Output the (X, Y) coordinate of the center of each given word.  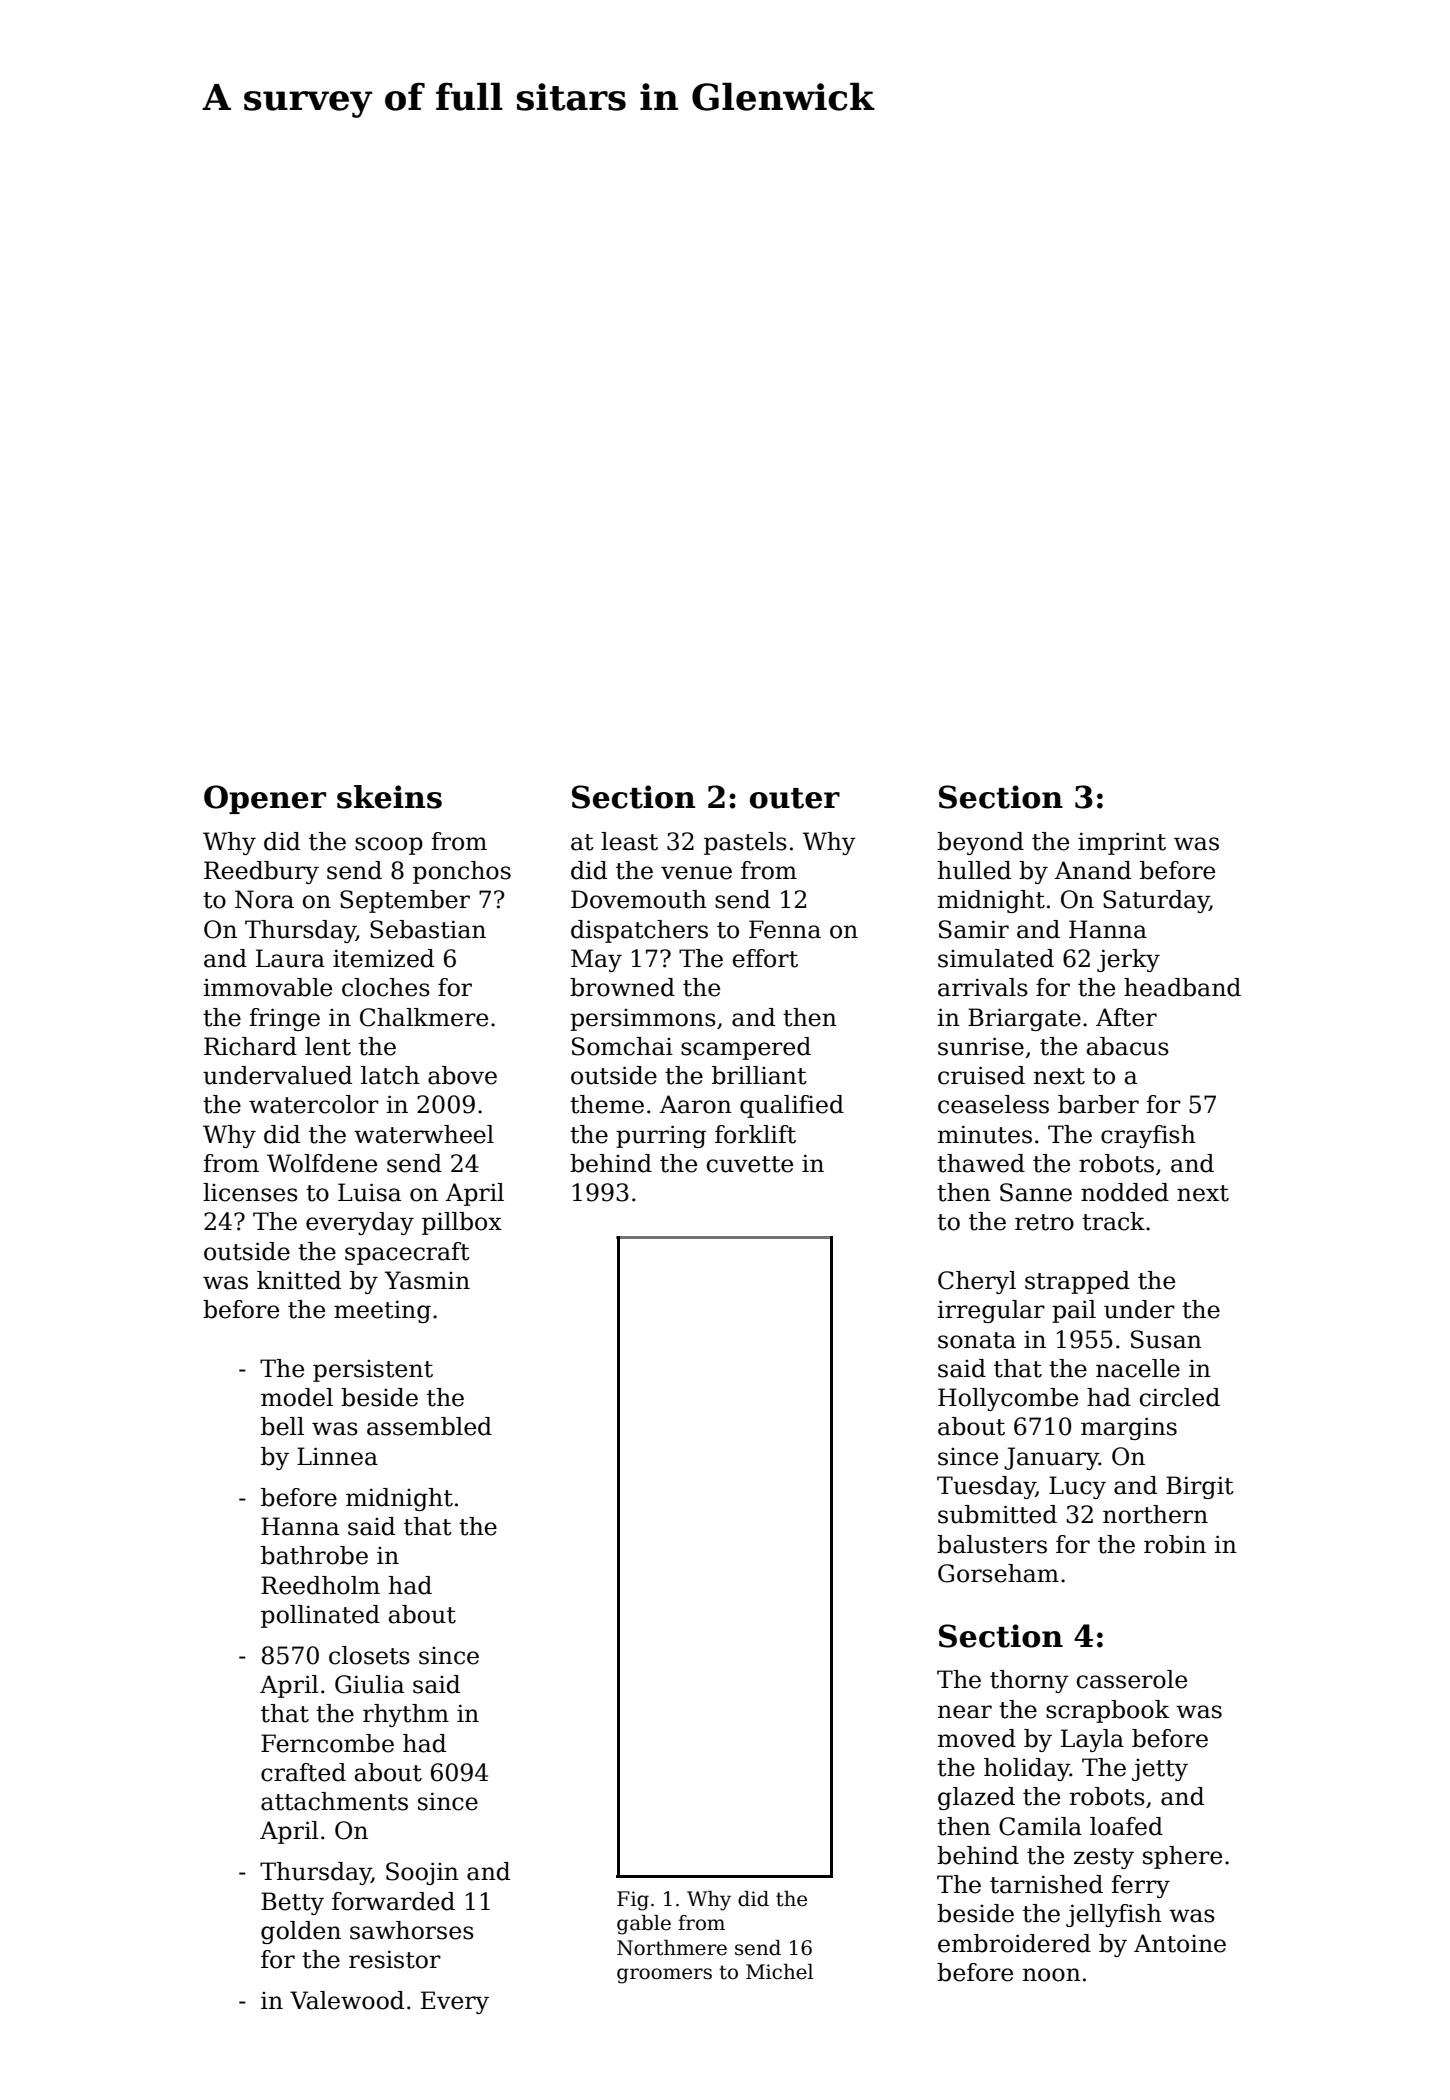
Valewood (347, 2000)
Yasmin (427, 1280)
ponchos (462, 872)
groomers (664, 1976)
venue (696, 873)
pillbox (462, 1223)
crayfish (1148, 1136)
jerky (1128, 960)
